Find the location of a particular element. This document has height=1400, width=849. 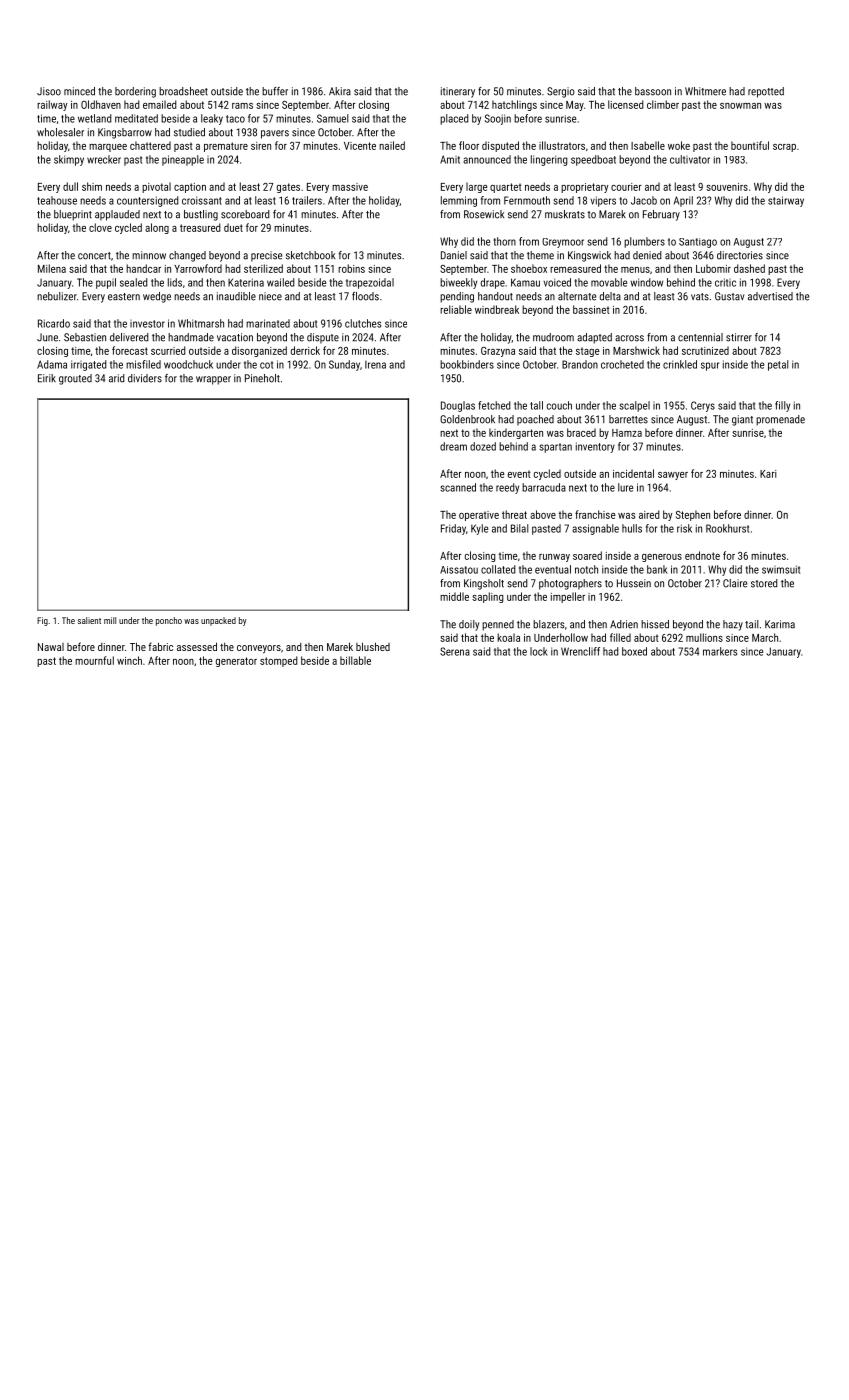

broadsheet is located at coordinates (183, 91).
